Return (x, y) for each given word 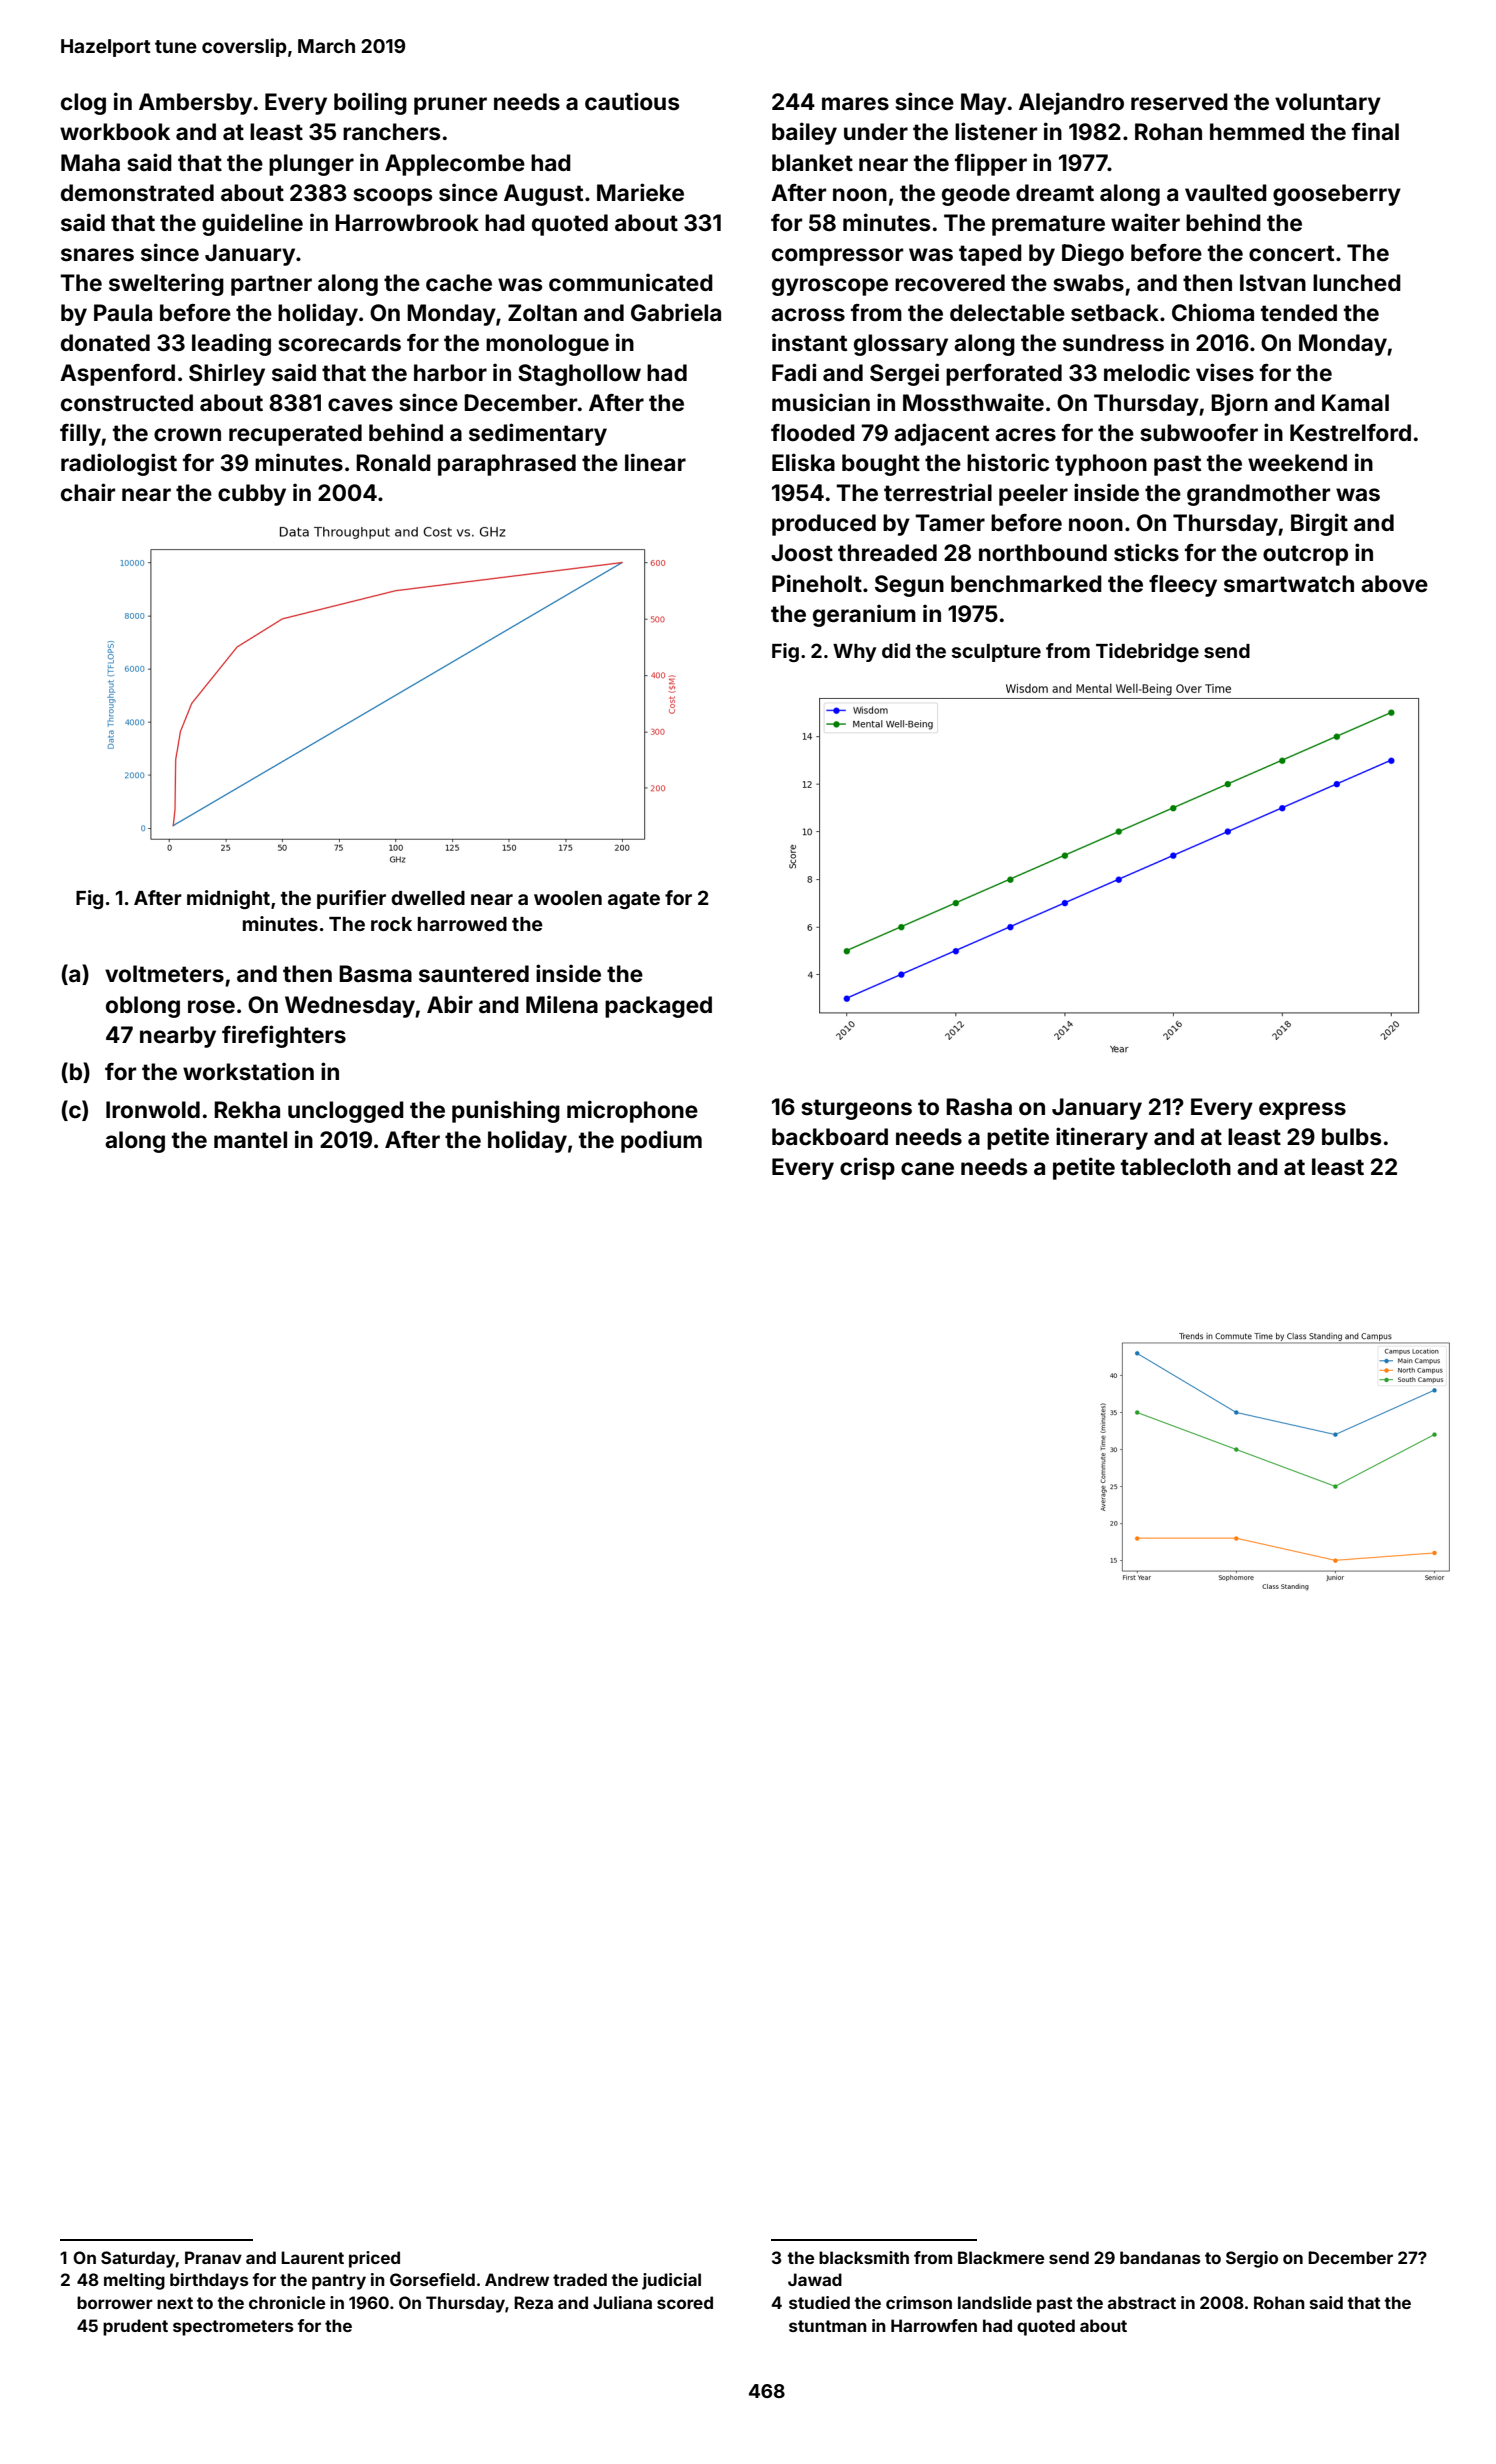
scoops (392, 197)
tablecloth (1176, 1167)
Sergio (1252, 2259)
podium (661, 1141)
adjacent (941, 434)
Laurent (312, 2257)
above (1394, 584)
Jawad (815, 2279)
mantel (250, 1140)
